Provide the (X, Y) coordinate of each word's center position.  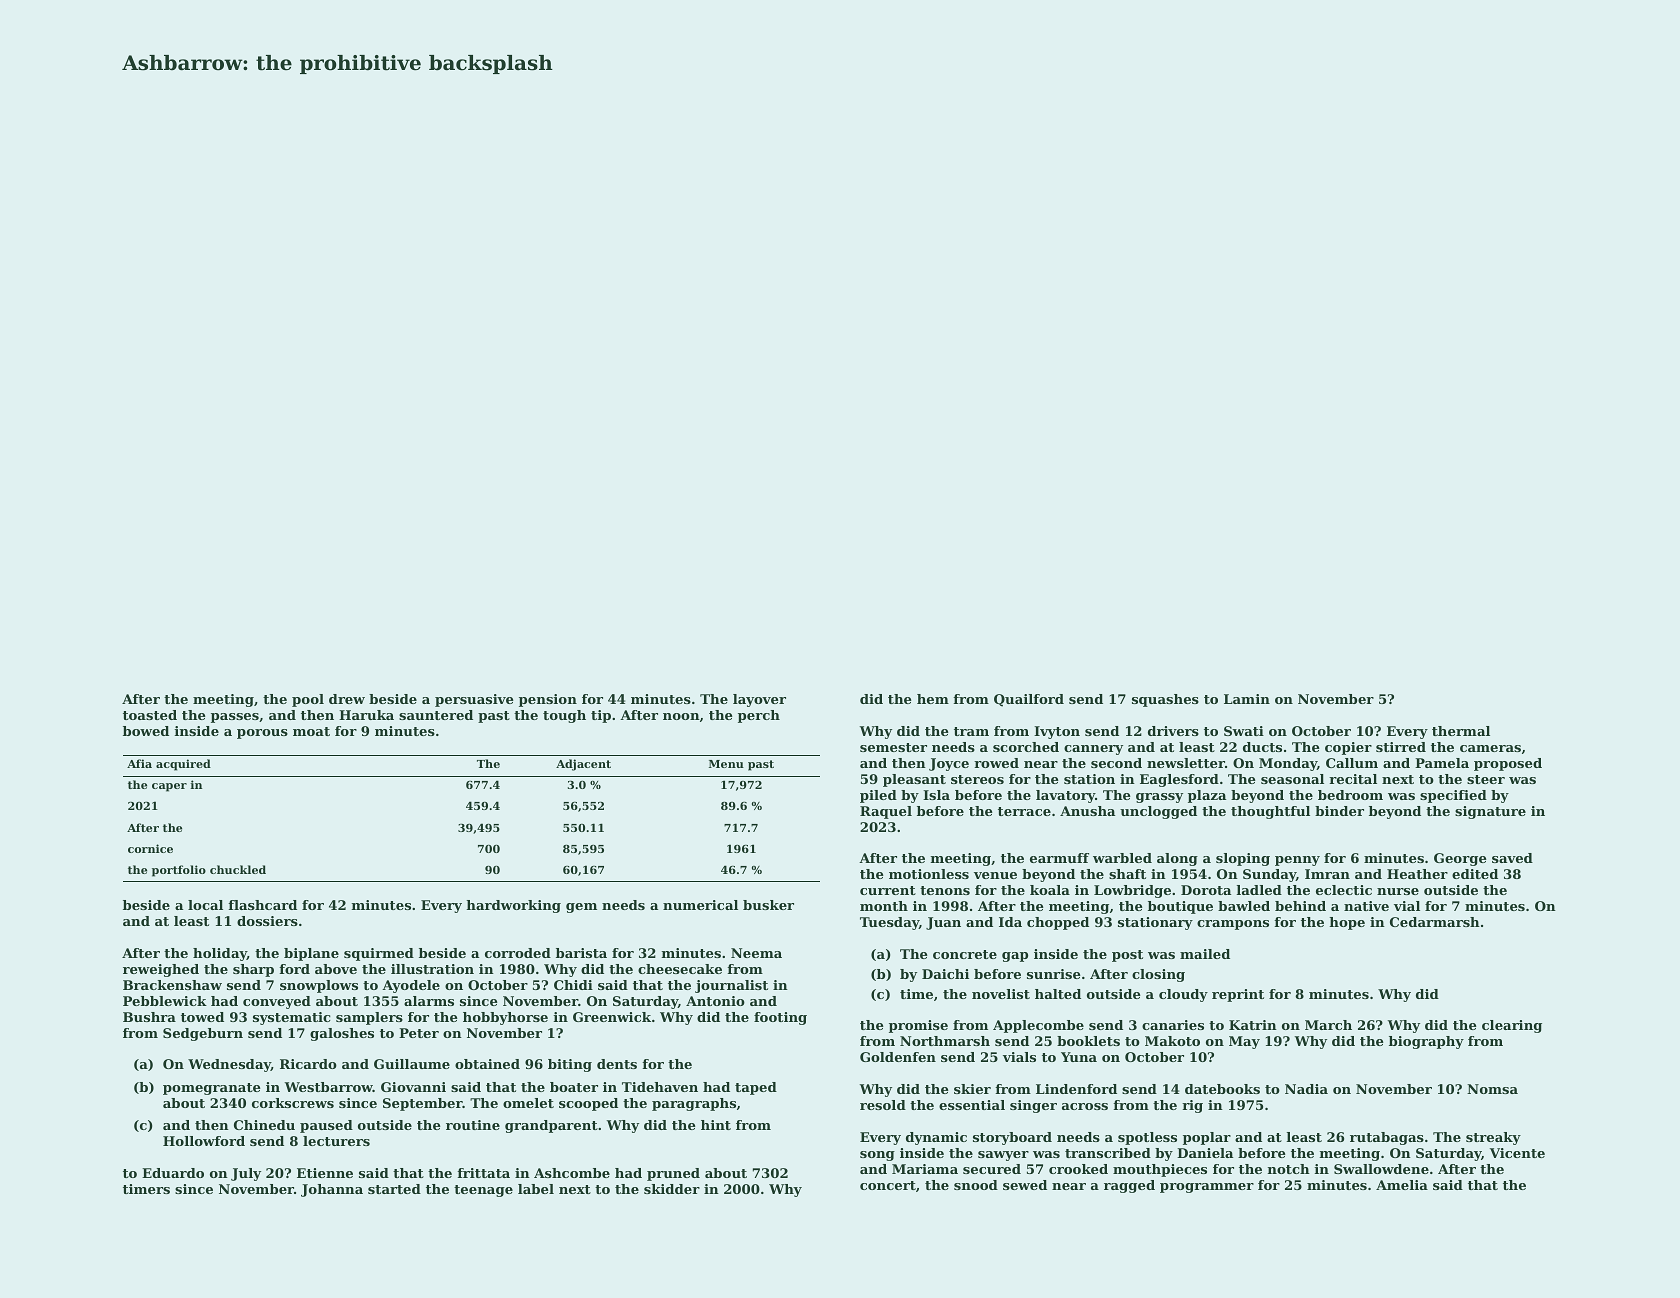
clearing (1512, 1026)
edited (1475, 874)
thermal (1461, 731)
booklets (1088, 1041)
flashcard (262, 905)
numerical (700, 905)
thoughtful (1270, 812)
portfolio (179, 871)
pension (548, 700)
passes (235, 718)
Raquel (886, 812)
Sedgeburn (203, 1034)
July (246, 1174)
